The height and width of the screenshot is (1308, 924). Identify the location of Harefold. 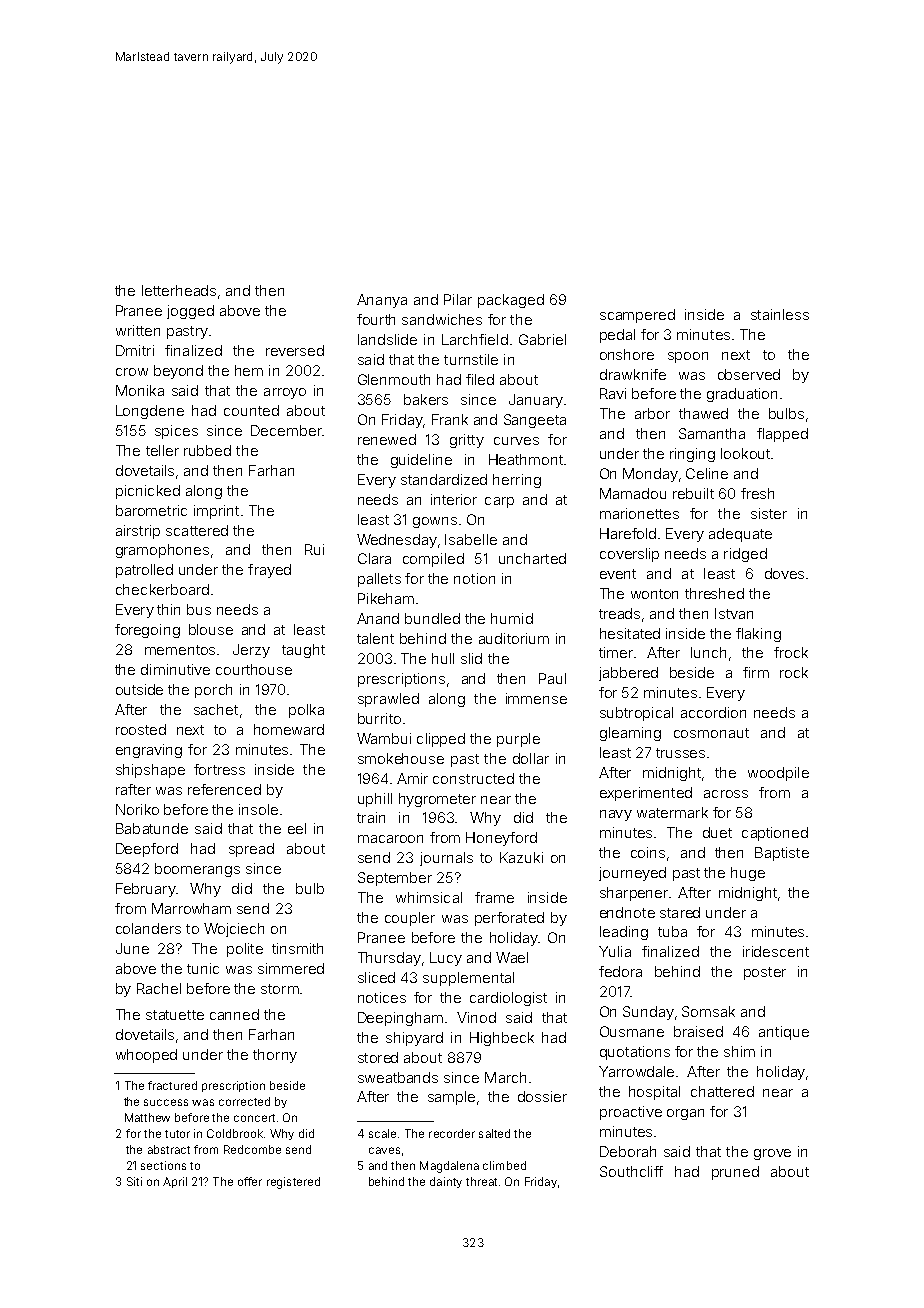
(628, 533).
